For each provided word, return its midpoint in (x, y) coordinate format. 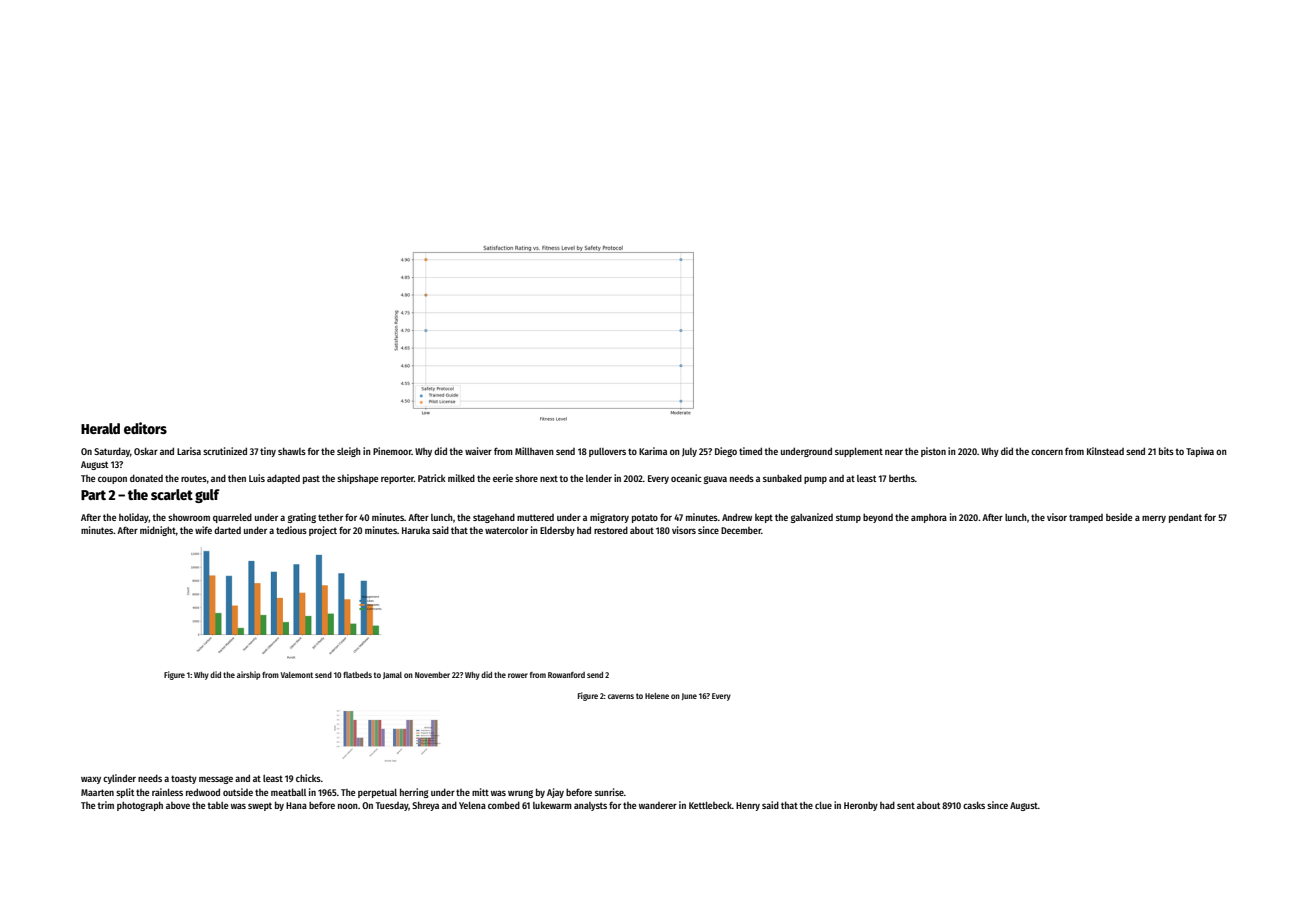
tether (330, 517)
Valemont (297, 675)
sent (906, 805)
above (178, 805)
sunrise (609, 792)
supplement (859, 452)
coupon (112, 480)
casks (974, 805)
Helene (657, 696)
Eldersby (557, 531)
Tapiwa (1200, 452)
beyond (878, 518)
